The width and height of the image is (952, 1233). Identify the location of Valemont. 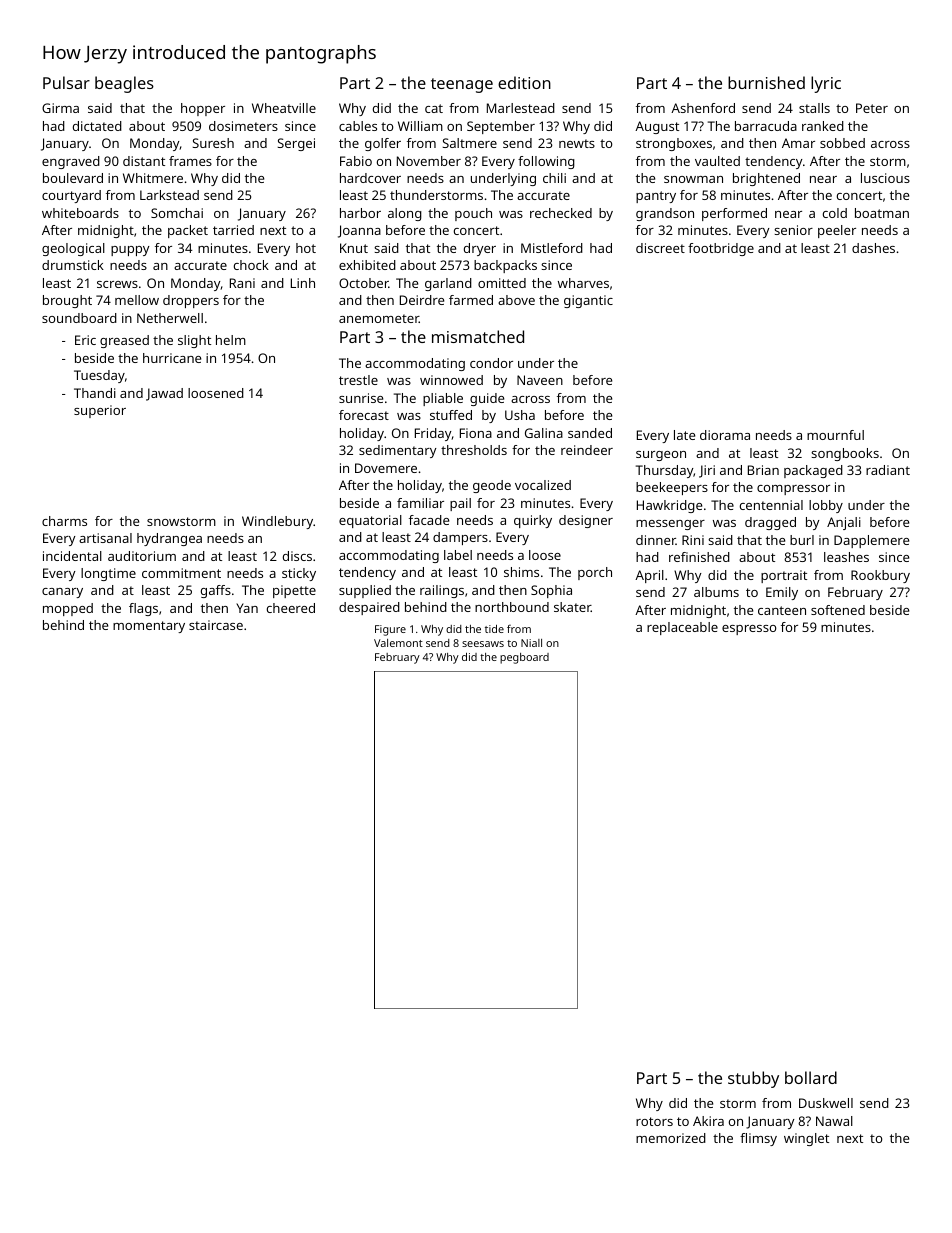
(398, 643).
